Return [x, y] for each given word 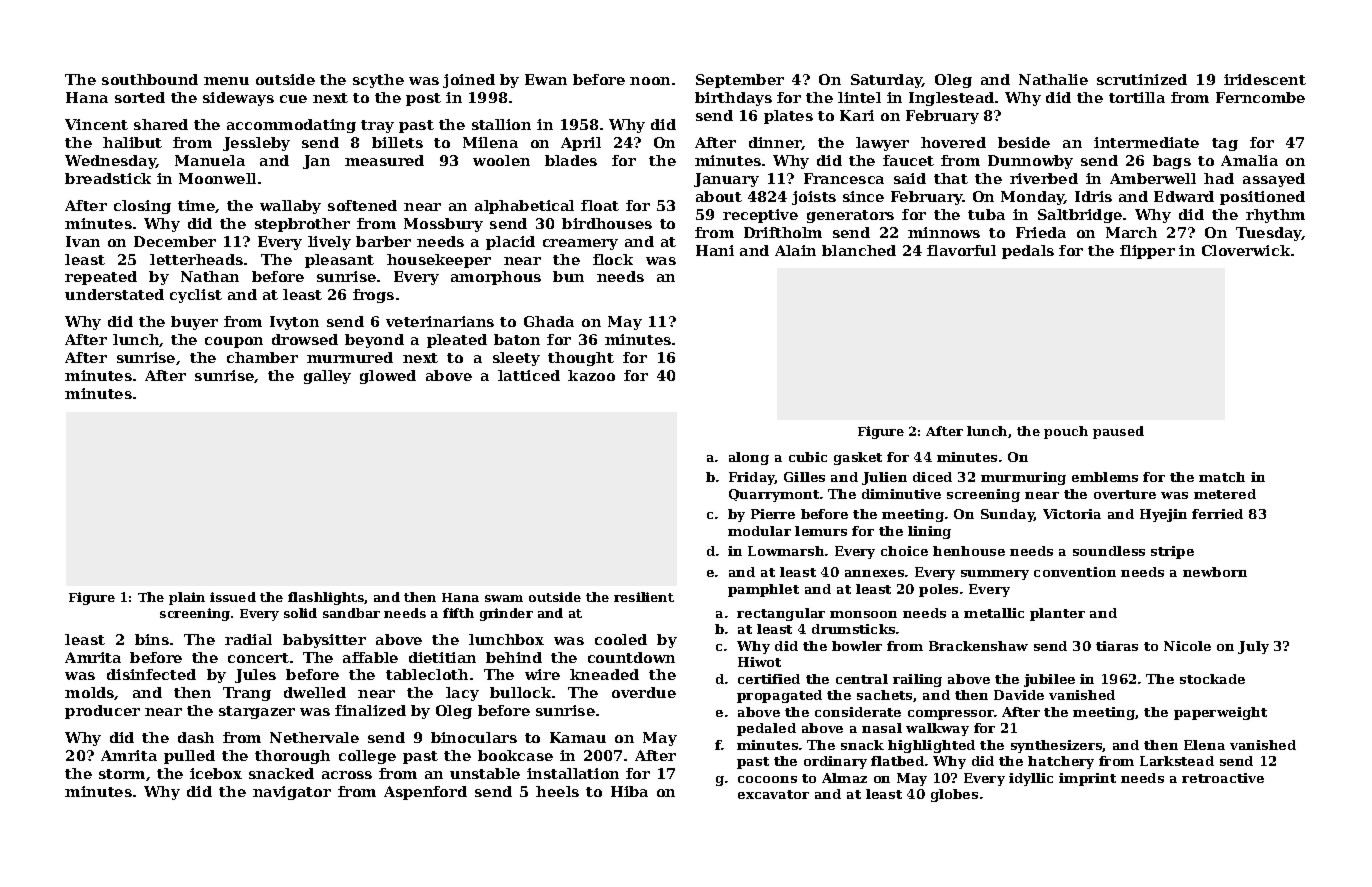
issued [233, 597]
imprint [1087, 779]
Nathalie [1053, 79]
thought [581, 359]
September [740, 81]
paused [1118, 432]
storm [122, 774]
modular [759, 531]
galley [327, 377]
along [749, 458]
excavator [773, 794]
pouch [1066, 432]
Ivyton [294, 323]
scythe [378, 81]
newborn [1215, 572]
